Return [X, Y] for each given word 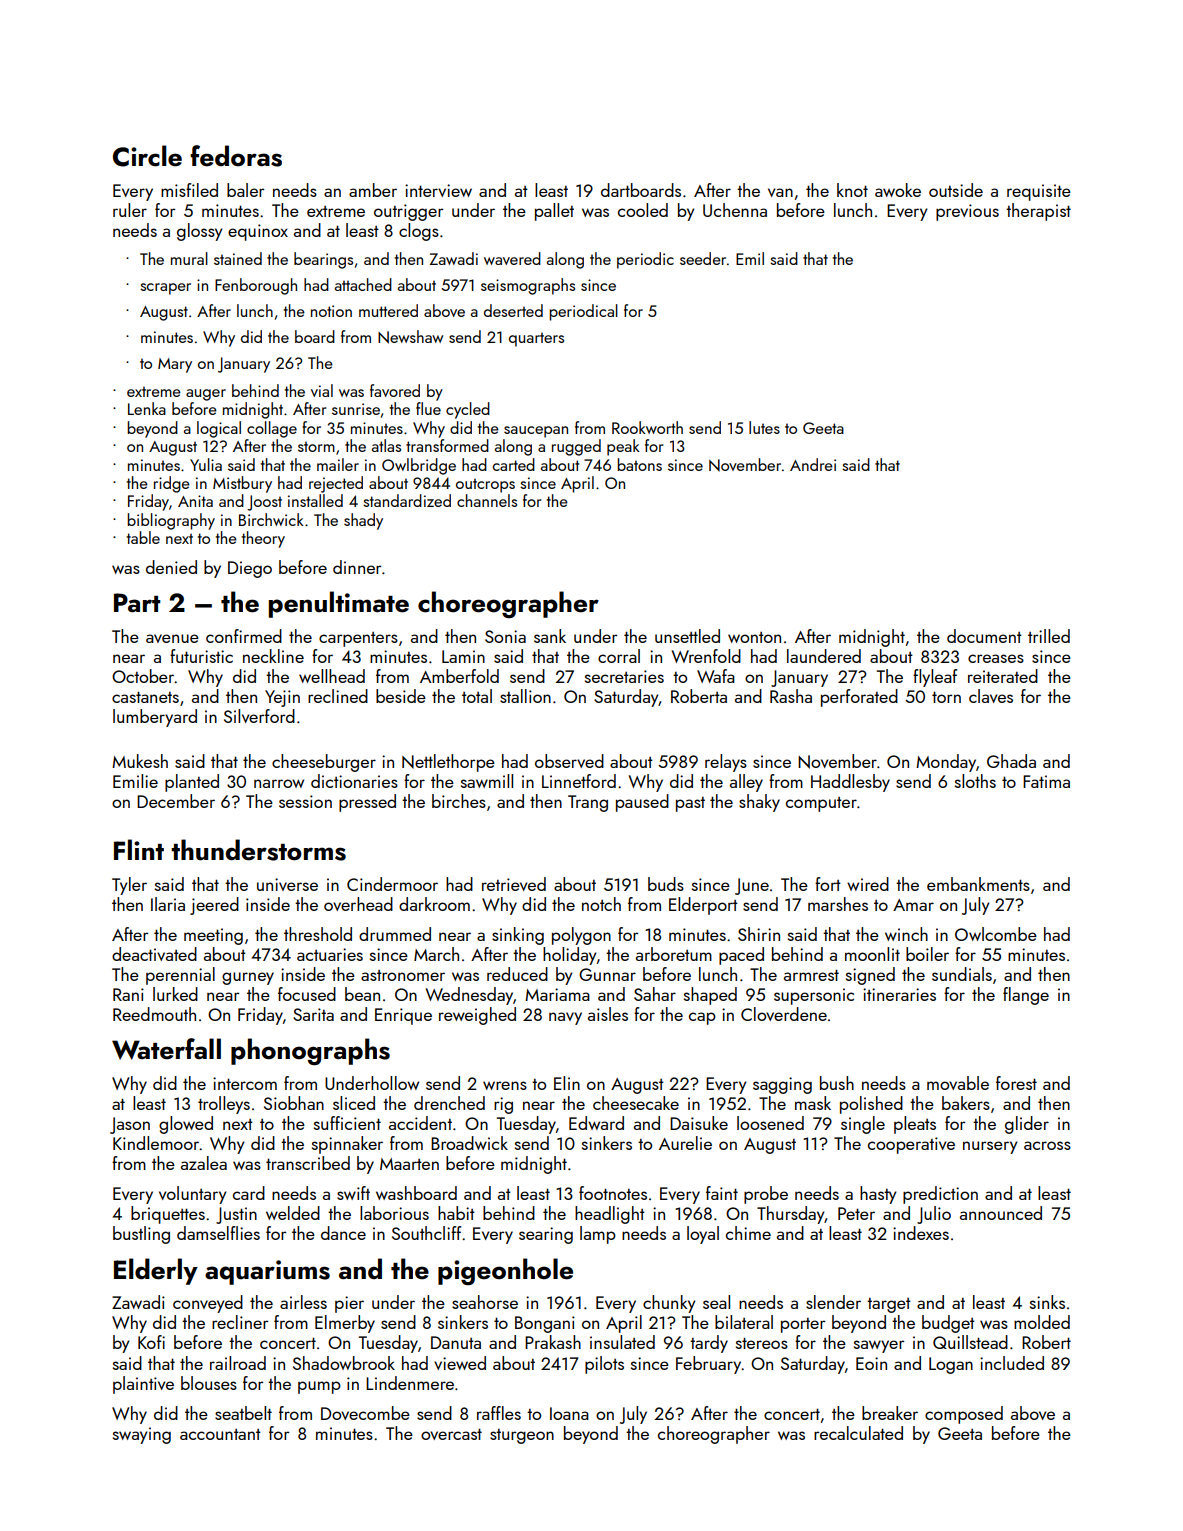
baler [245, 190]
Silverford [259, 716]
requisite [1039, 192]
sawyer [879, 1346]
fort [828, 884]
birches [459, 801]
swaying [142, 1435]
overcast [451, 1434]
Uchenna [735, 210]
